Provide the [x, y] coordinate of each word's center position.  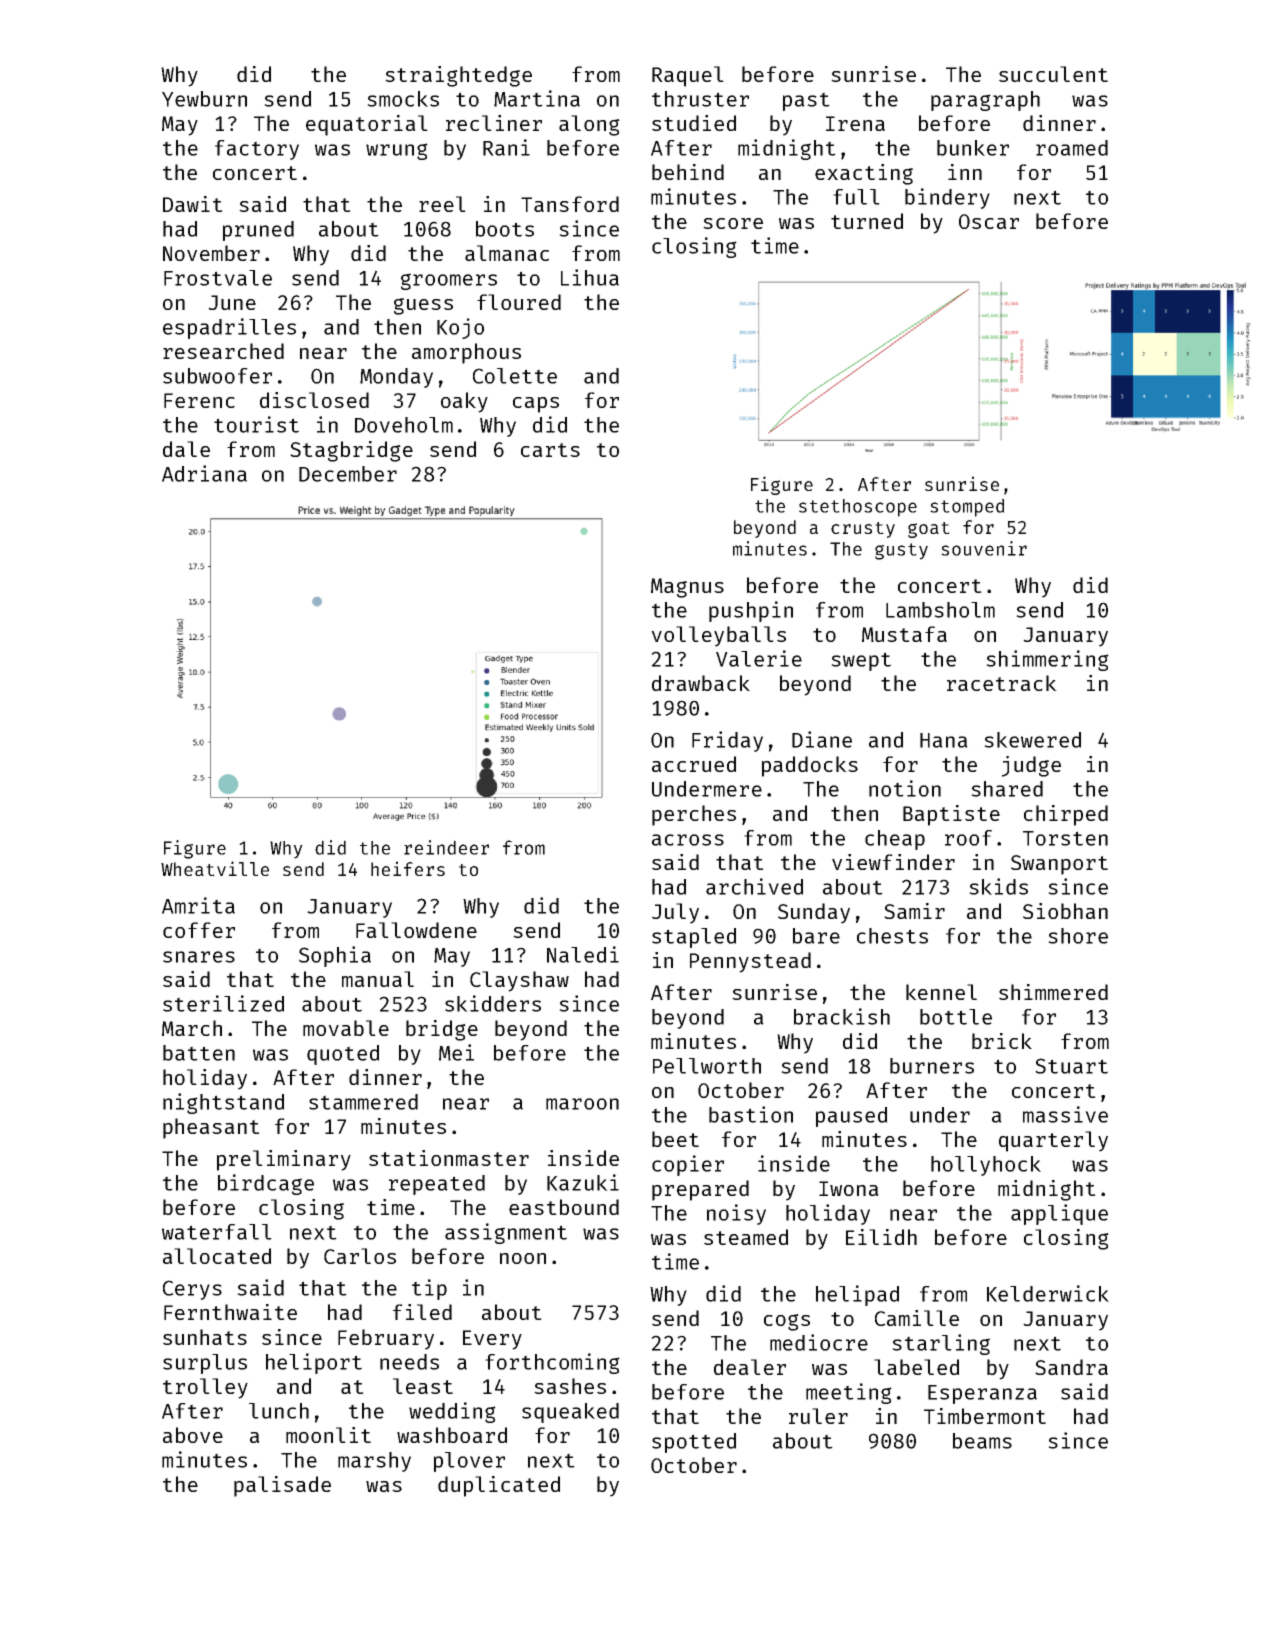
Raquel [688, 76]
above [193, 1435]
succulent [1053, 74]
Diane [822, 739]
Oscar [989, 221]
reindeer [446, 847]
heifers [408, 868]
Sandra [1071, 1367]
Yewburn [204, 99]
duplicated [499, 1486]
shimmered [1053, 992]
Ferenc [199, 400]
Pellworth [707, 1066]
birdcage [266, 1184]
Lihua [590, 277]
